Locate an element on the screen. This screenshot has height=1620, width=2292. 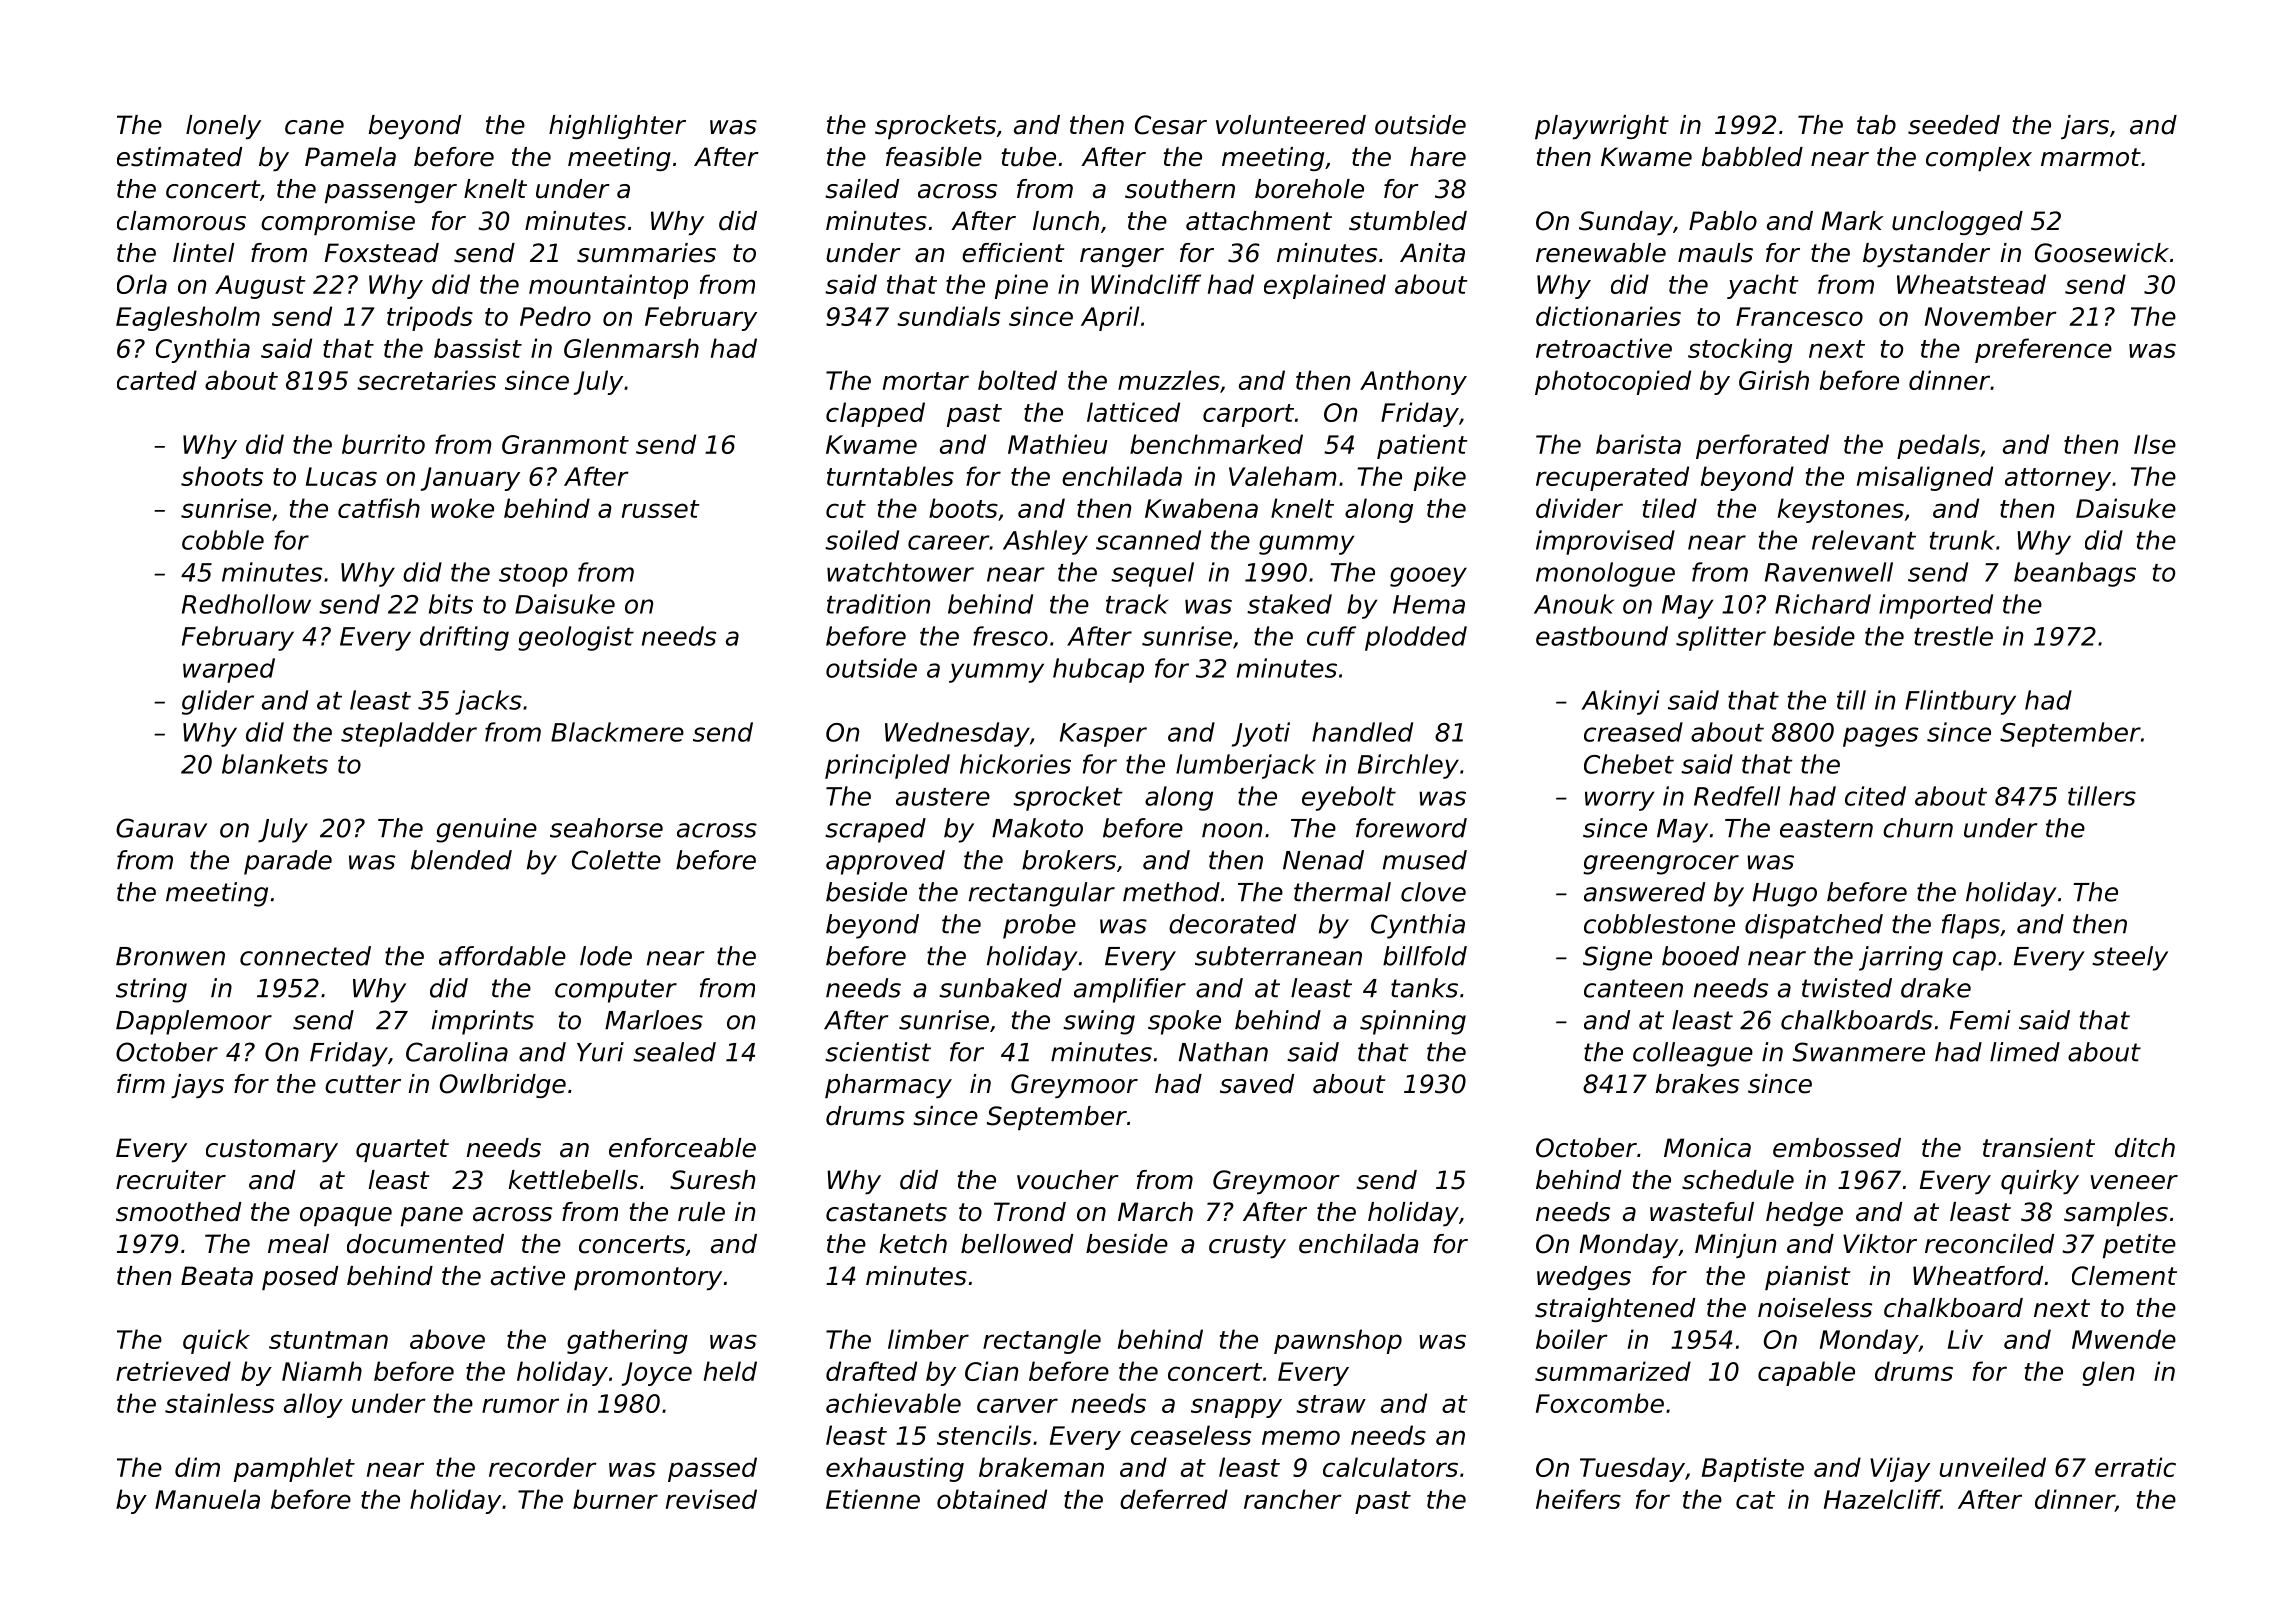
Blackmere is located at coordinates (617, 732).
